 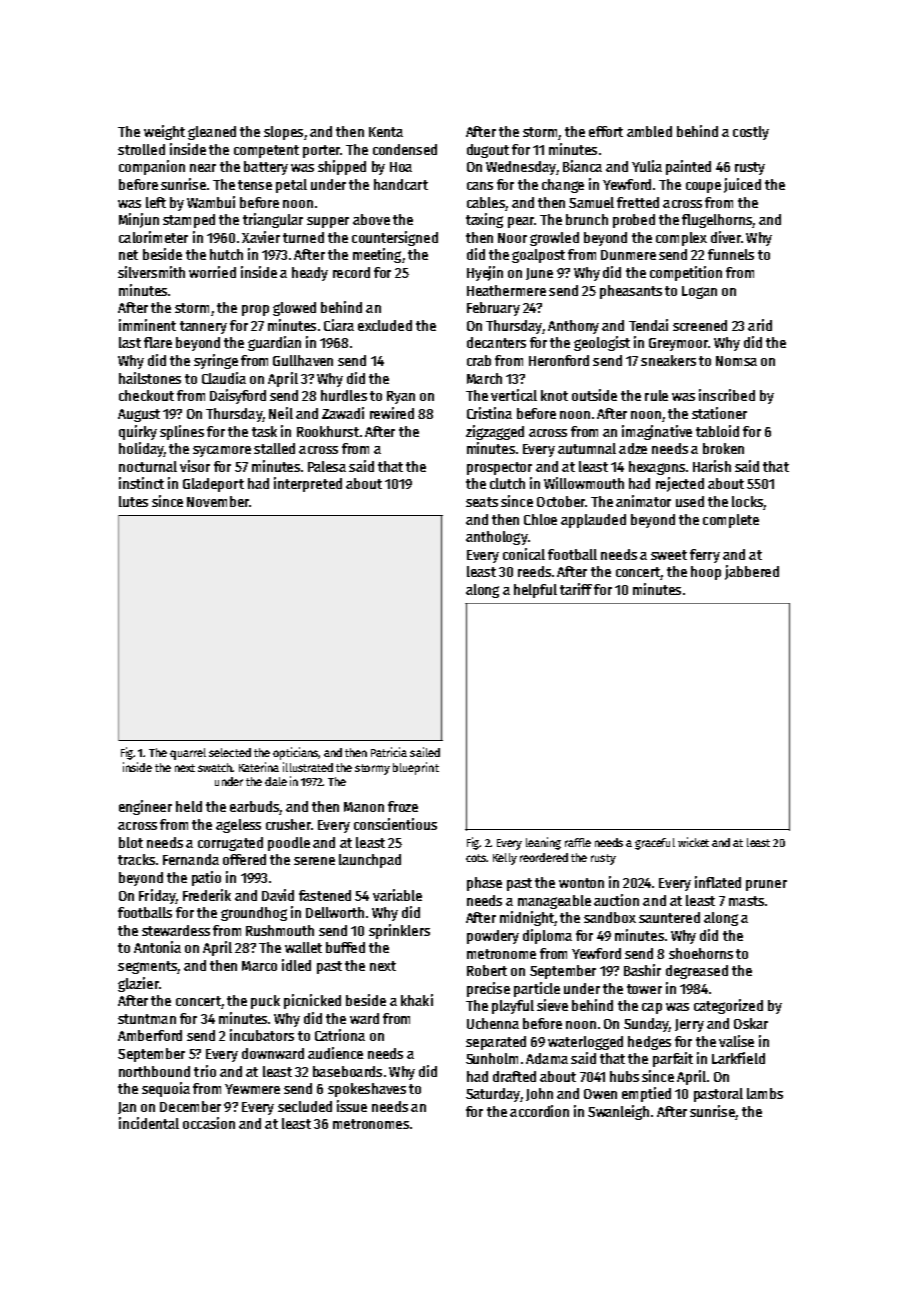 What do you see at coordinates (484, 378) in the document?
I see `March` at bounding box center [484, 378].
